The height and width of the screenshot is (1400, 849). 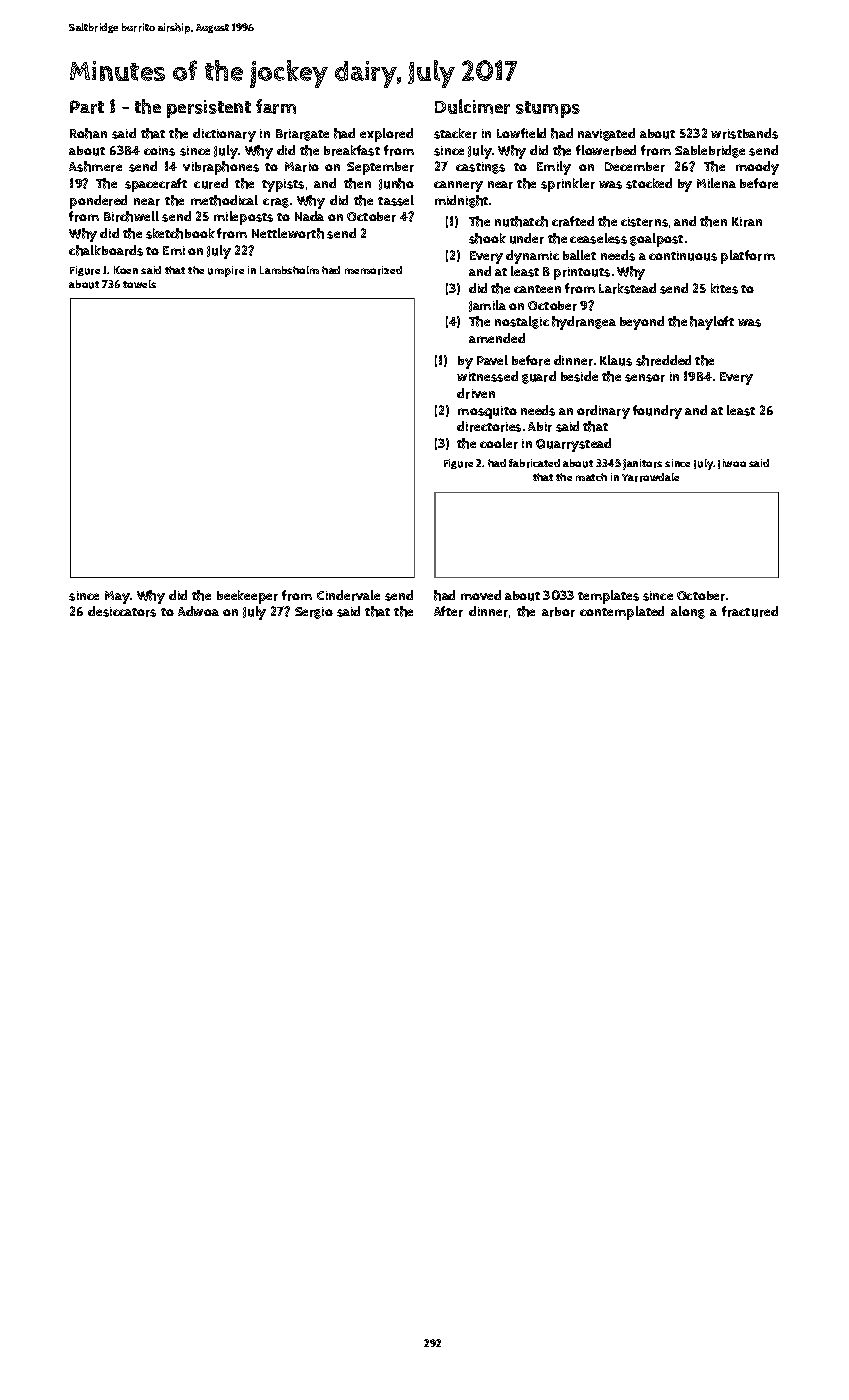 What do you see at coordinates (243, 218) in the screenshot?
I see `mileposts` at bounding box center [243, 218].
